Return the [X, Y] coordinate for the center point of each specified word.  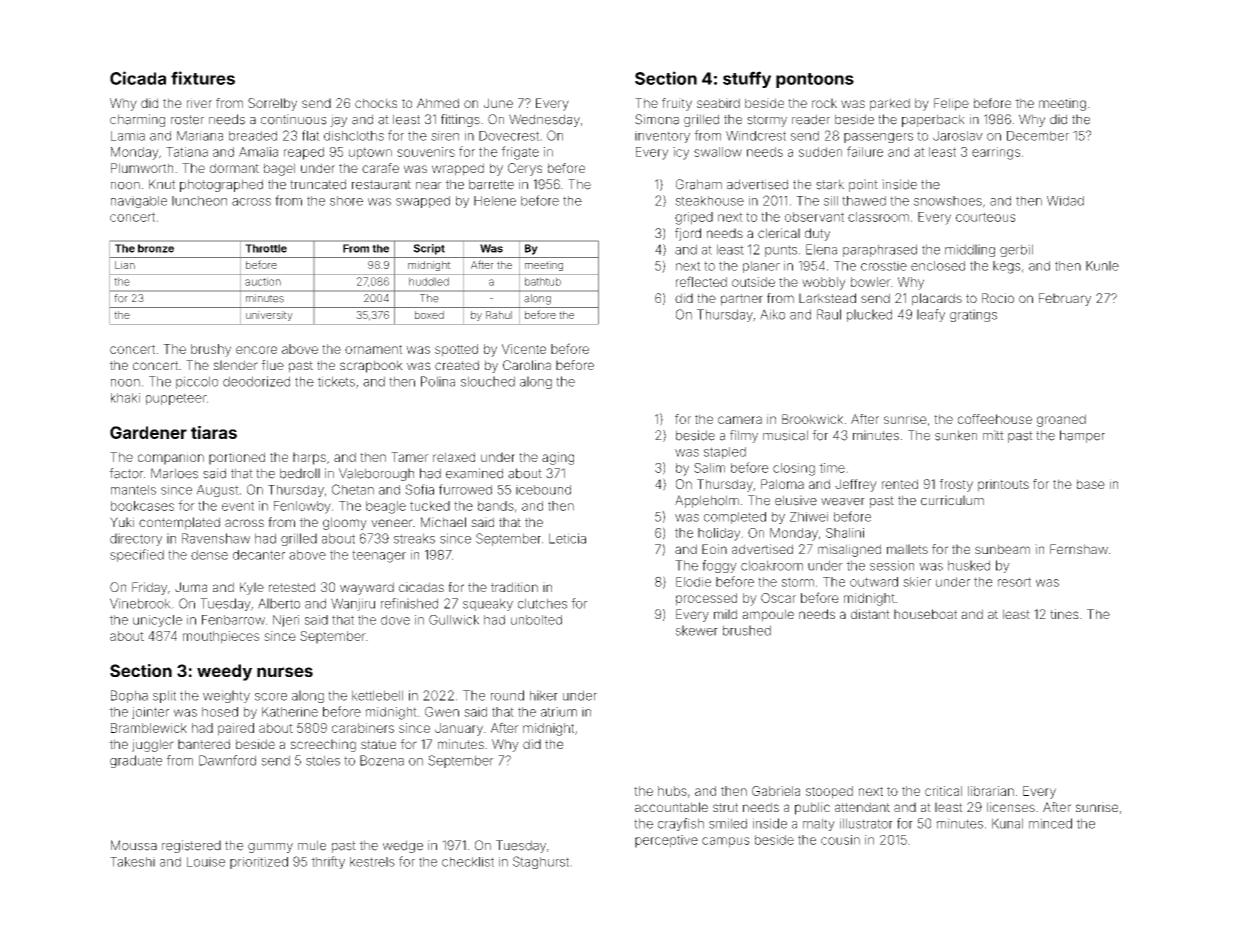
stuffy [747, 79]
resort [1014, 582]
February [1065, 299]
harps [309, 458]
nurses [285, 672]
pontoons [815, 80]
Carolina [527, 365]
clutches [542, 603]
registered [191, 846]
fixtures [203, 78]
